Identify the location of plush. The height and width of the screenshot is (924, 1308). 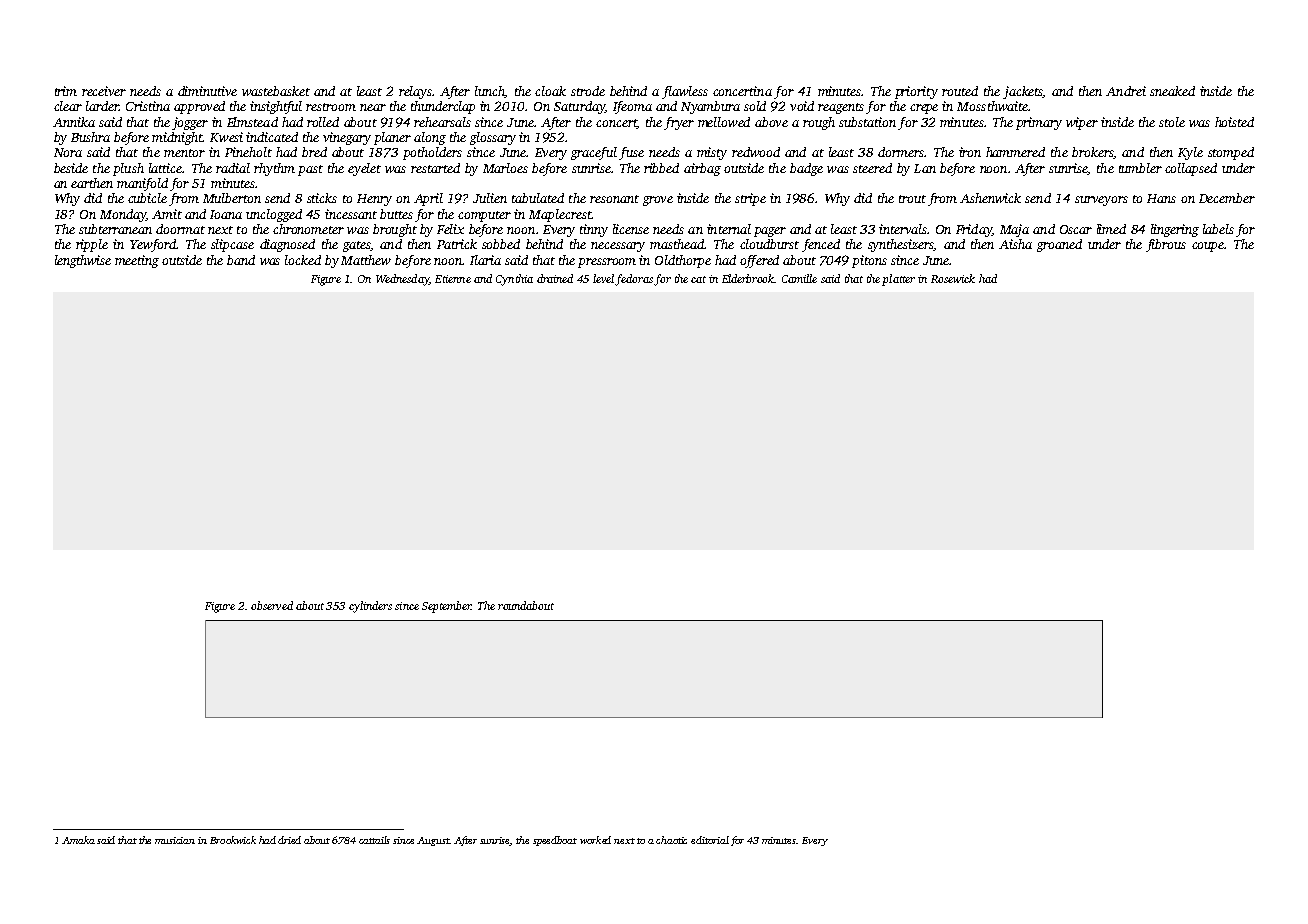
(128, 169).
